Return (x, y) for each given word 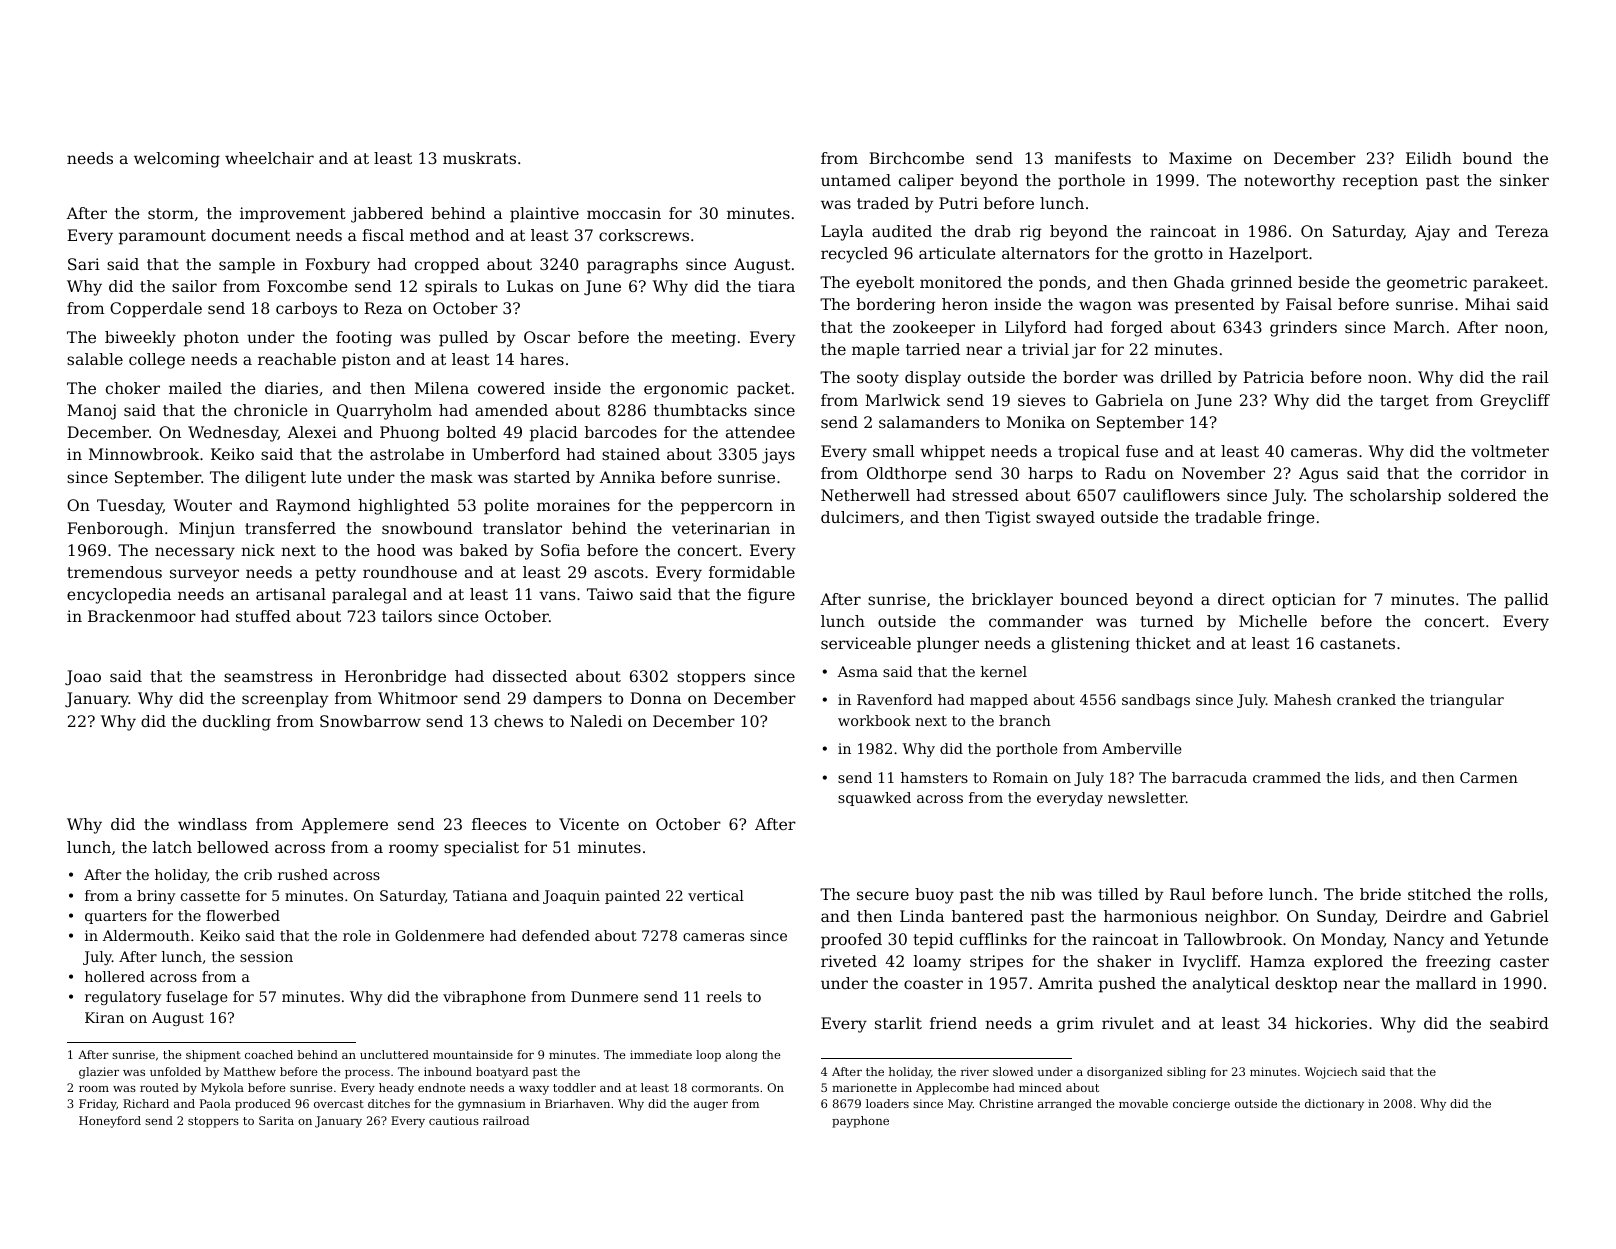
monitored (961, 282)
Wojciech (1331, 1073)
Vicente (589, 824)
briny (156, 897)
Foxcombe (307, 286)
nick (258, 550)
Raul (1188, 894)
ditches (389, 1103)
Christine (1006, 1103)
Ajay (1432, 233)
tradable (1228, 517)
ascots (618, 572)
